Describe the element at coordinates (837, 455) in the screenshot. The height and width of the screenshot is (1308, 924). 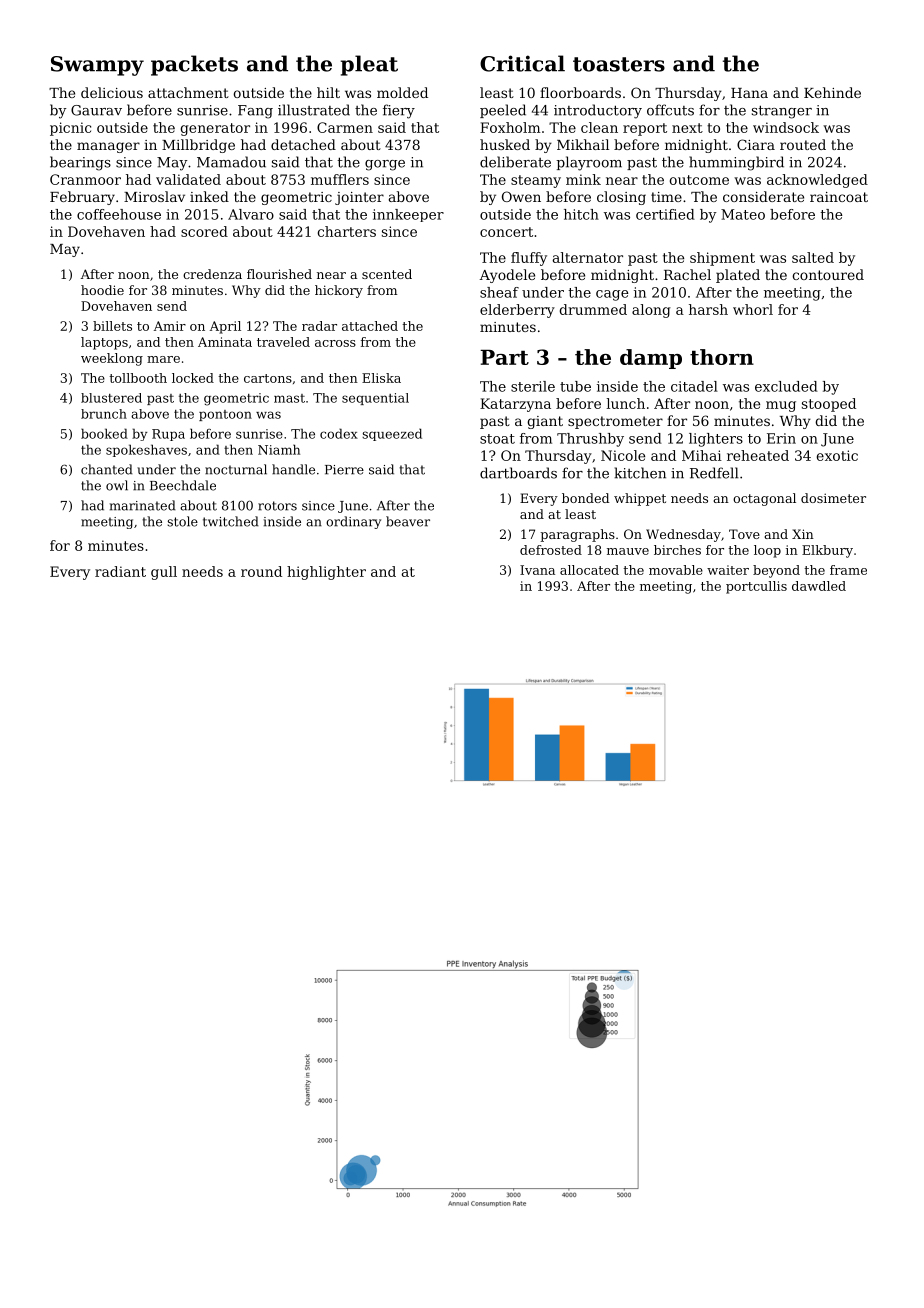
I see `exotic` at that location.
